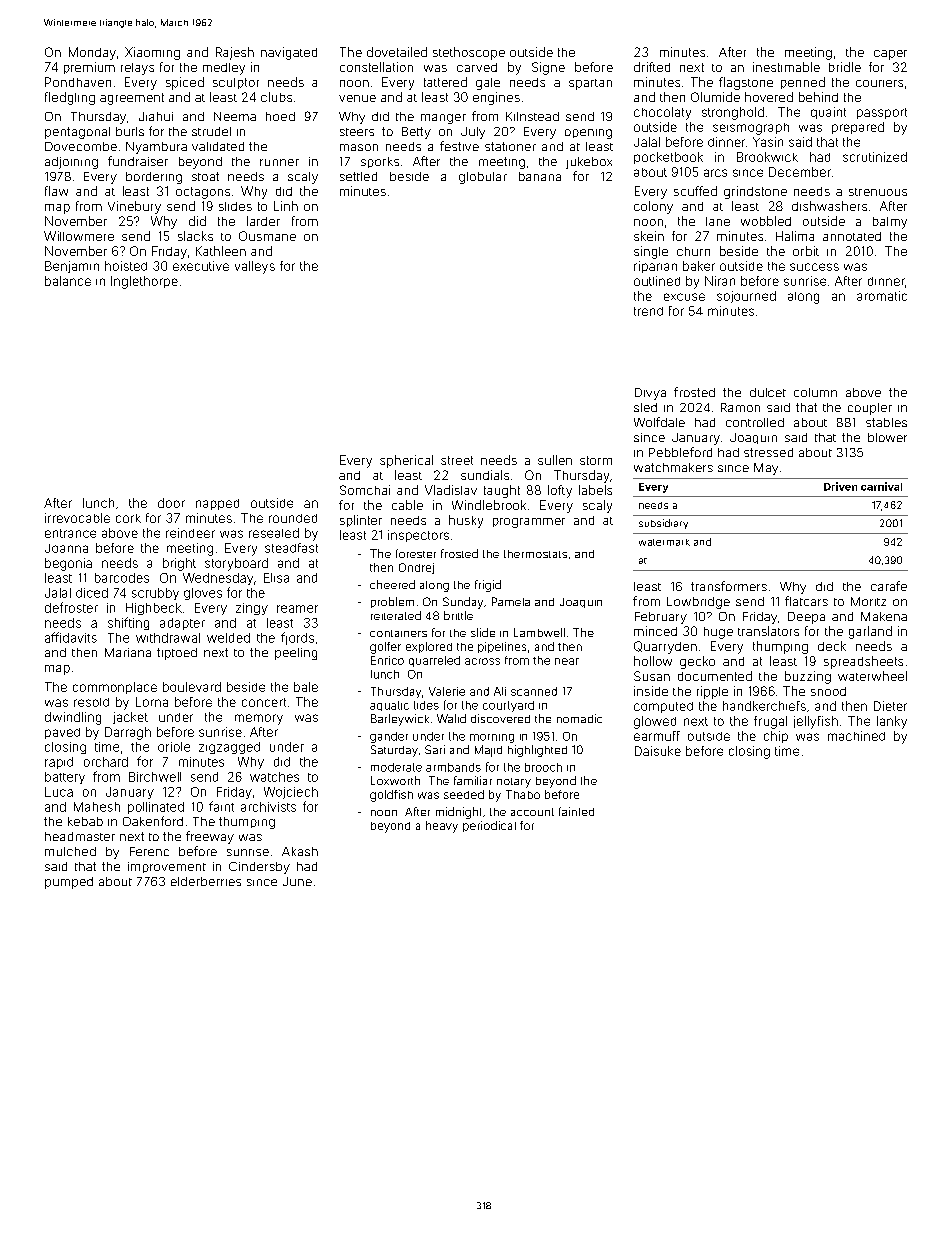 The height and width of the screenshot is (1233, 952). Describe the element at coordinates (376, 67) in the screenshot. I see `constellation` at that location.
